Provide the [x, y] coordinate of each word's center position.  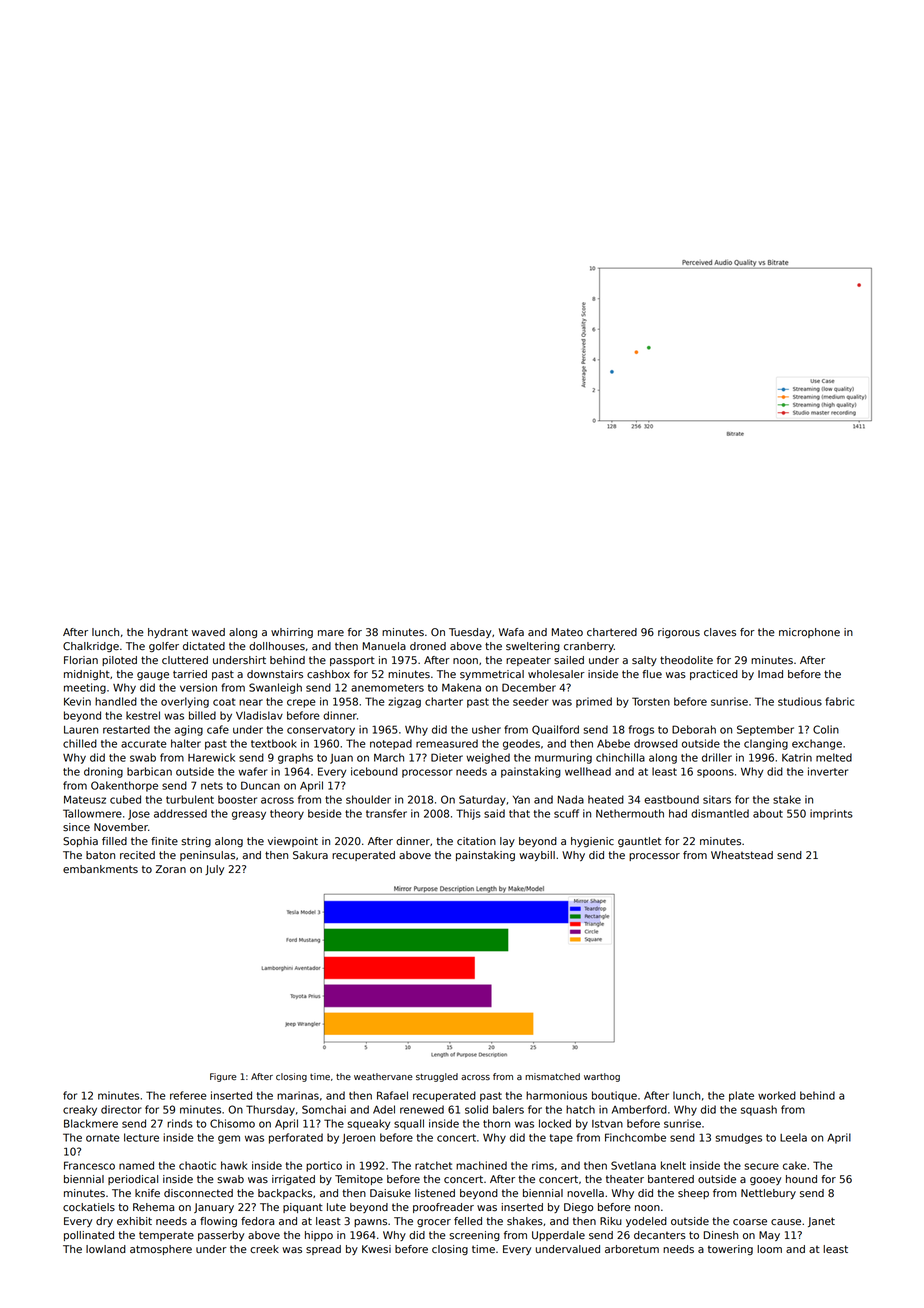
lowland [106, 1249]
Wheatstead [742, 855]
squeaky [368, 1124]
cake [794, 1165]
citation [476, 841]
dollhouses [277, 646]
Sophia [80, 842]
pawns [370, 1223]
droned [428, 646]
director [121, 1109]
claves [720, 632]
